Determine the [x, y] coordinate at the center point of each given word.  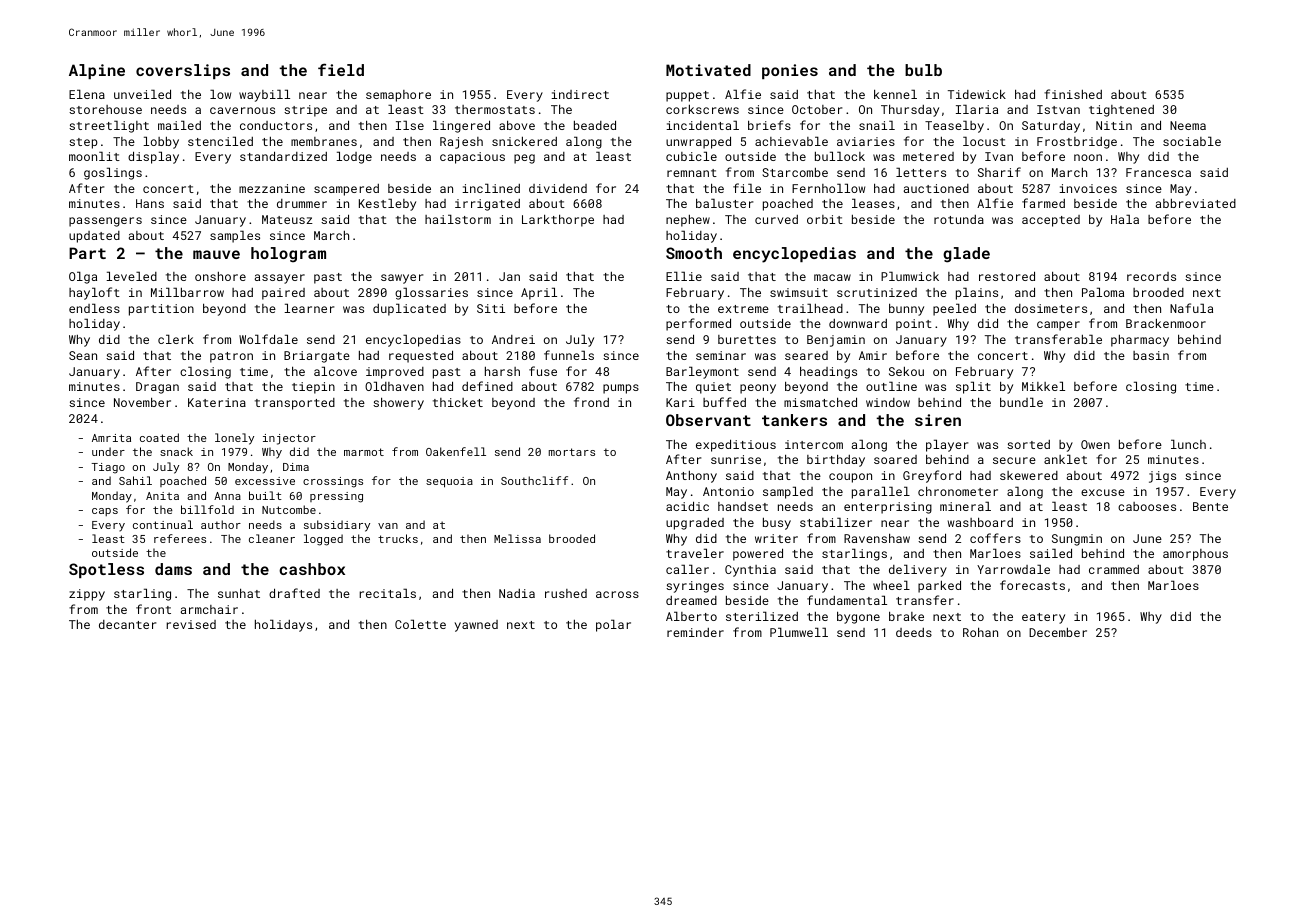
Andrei [513, 339]
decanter [127, 624]
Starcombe [795, 172]
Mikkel [1043, 386]
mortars [572, 452]
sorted [1028, 444]
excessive [265, 481]
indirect [580, 94]
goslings [113, 173]
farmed [1043, 203]
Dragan [157, 388]
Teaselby [954, 126]
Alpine [97, 71]
